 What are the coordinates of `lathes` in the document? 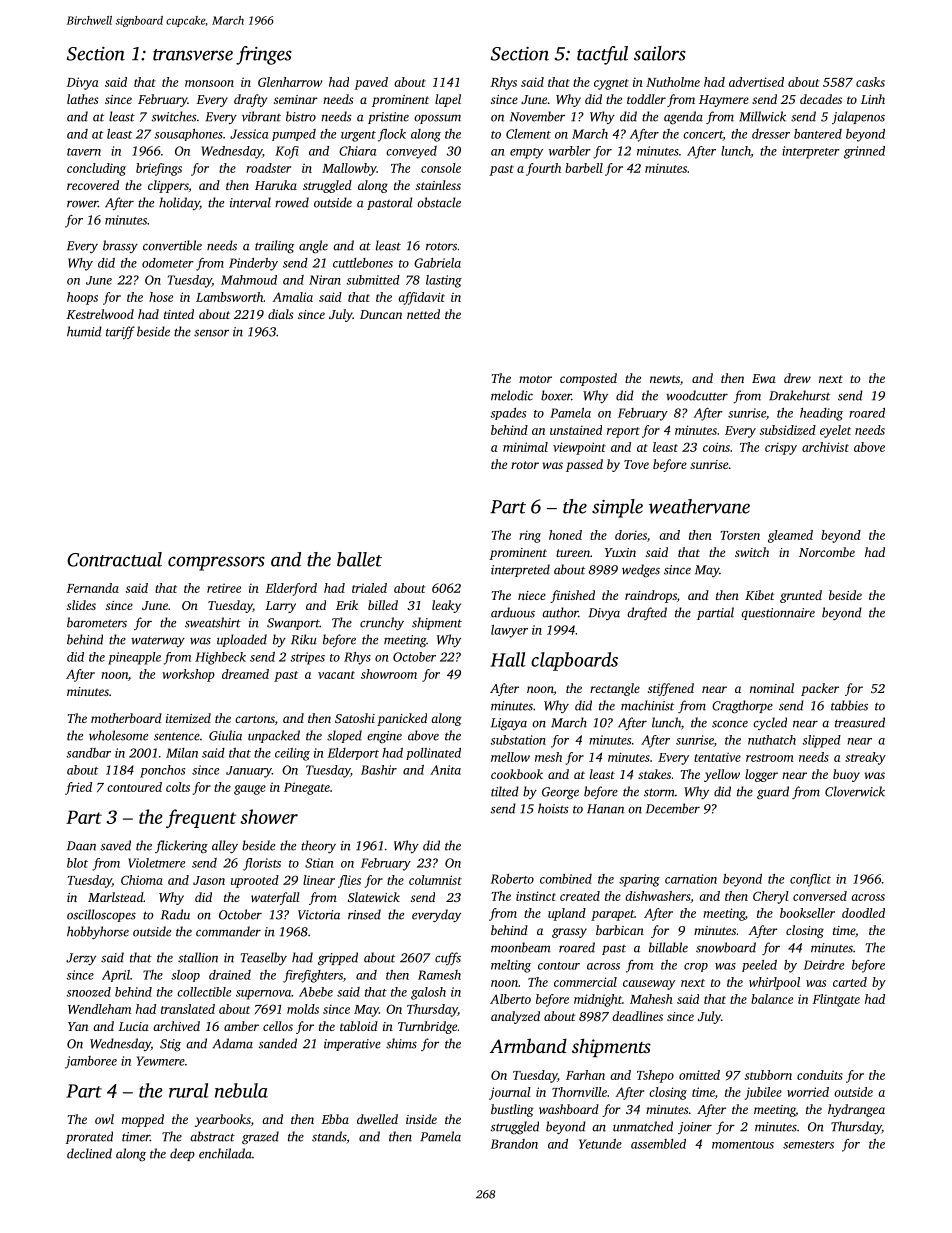 It's located at (82, 99).
